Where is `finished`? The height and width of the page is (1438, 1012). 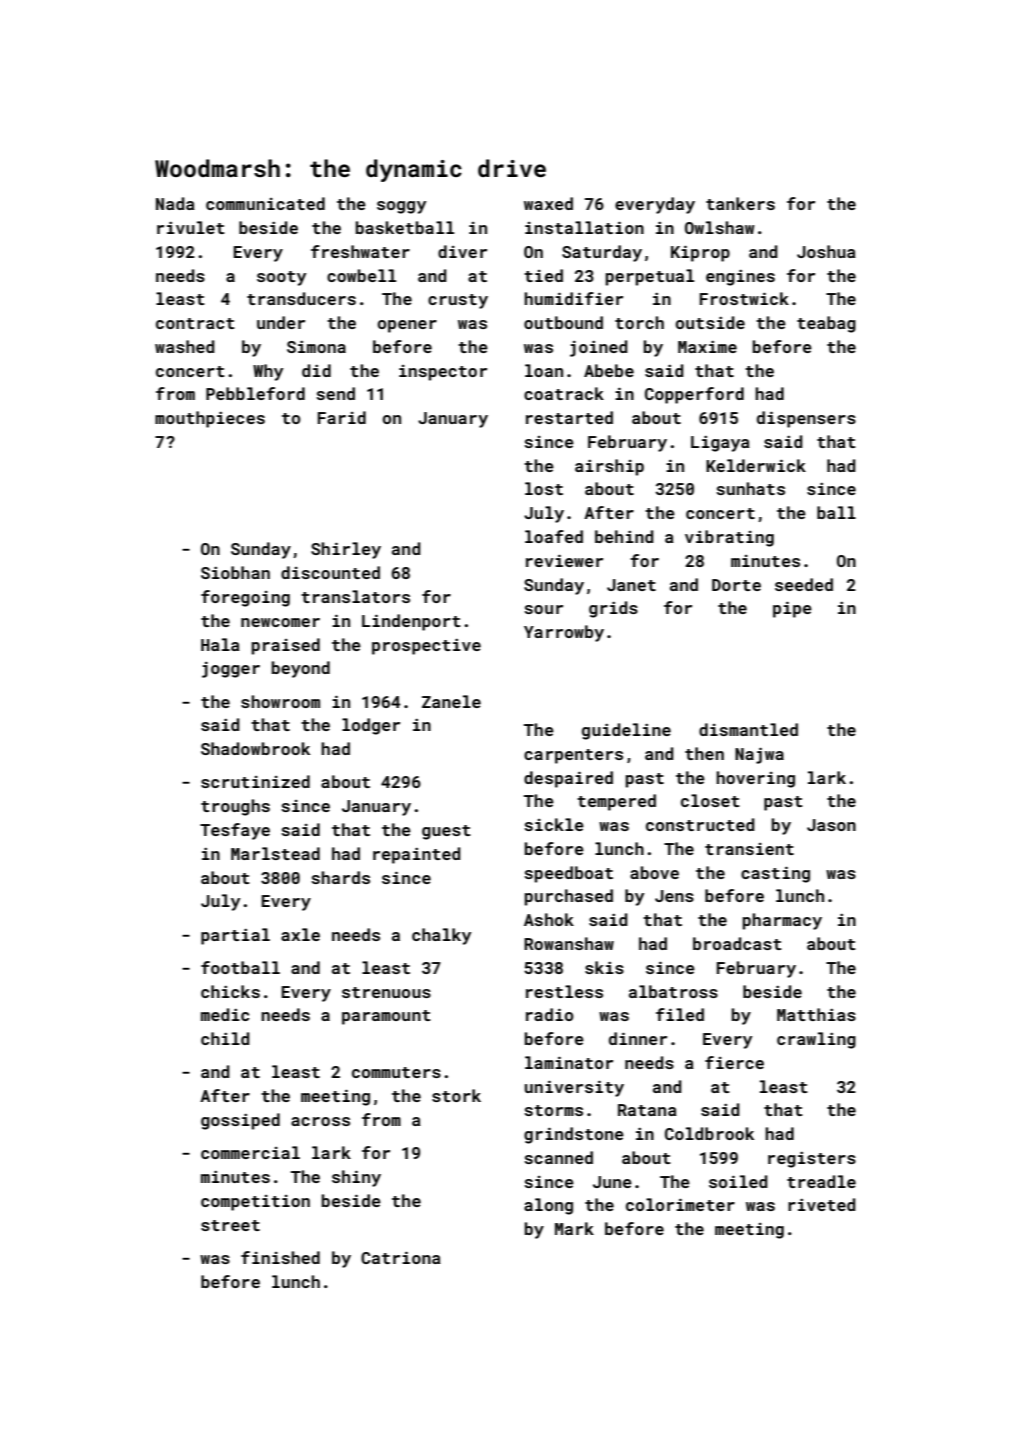 finished is located at coordinates (280, 1257).
